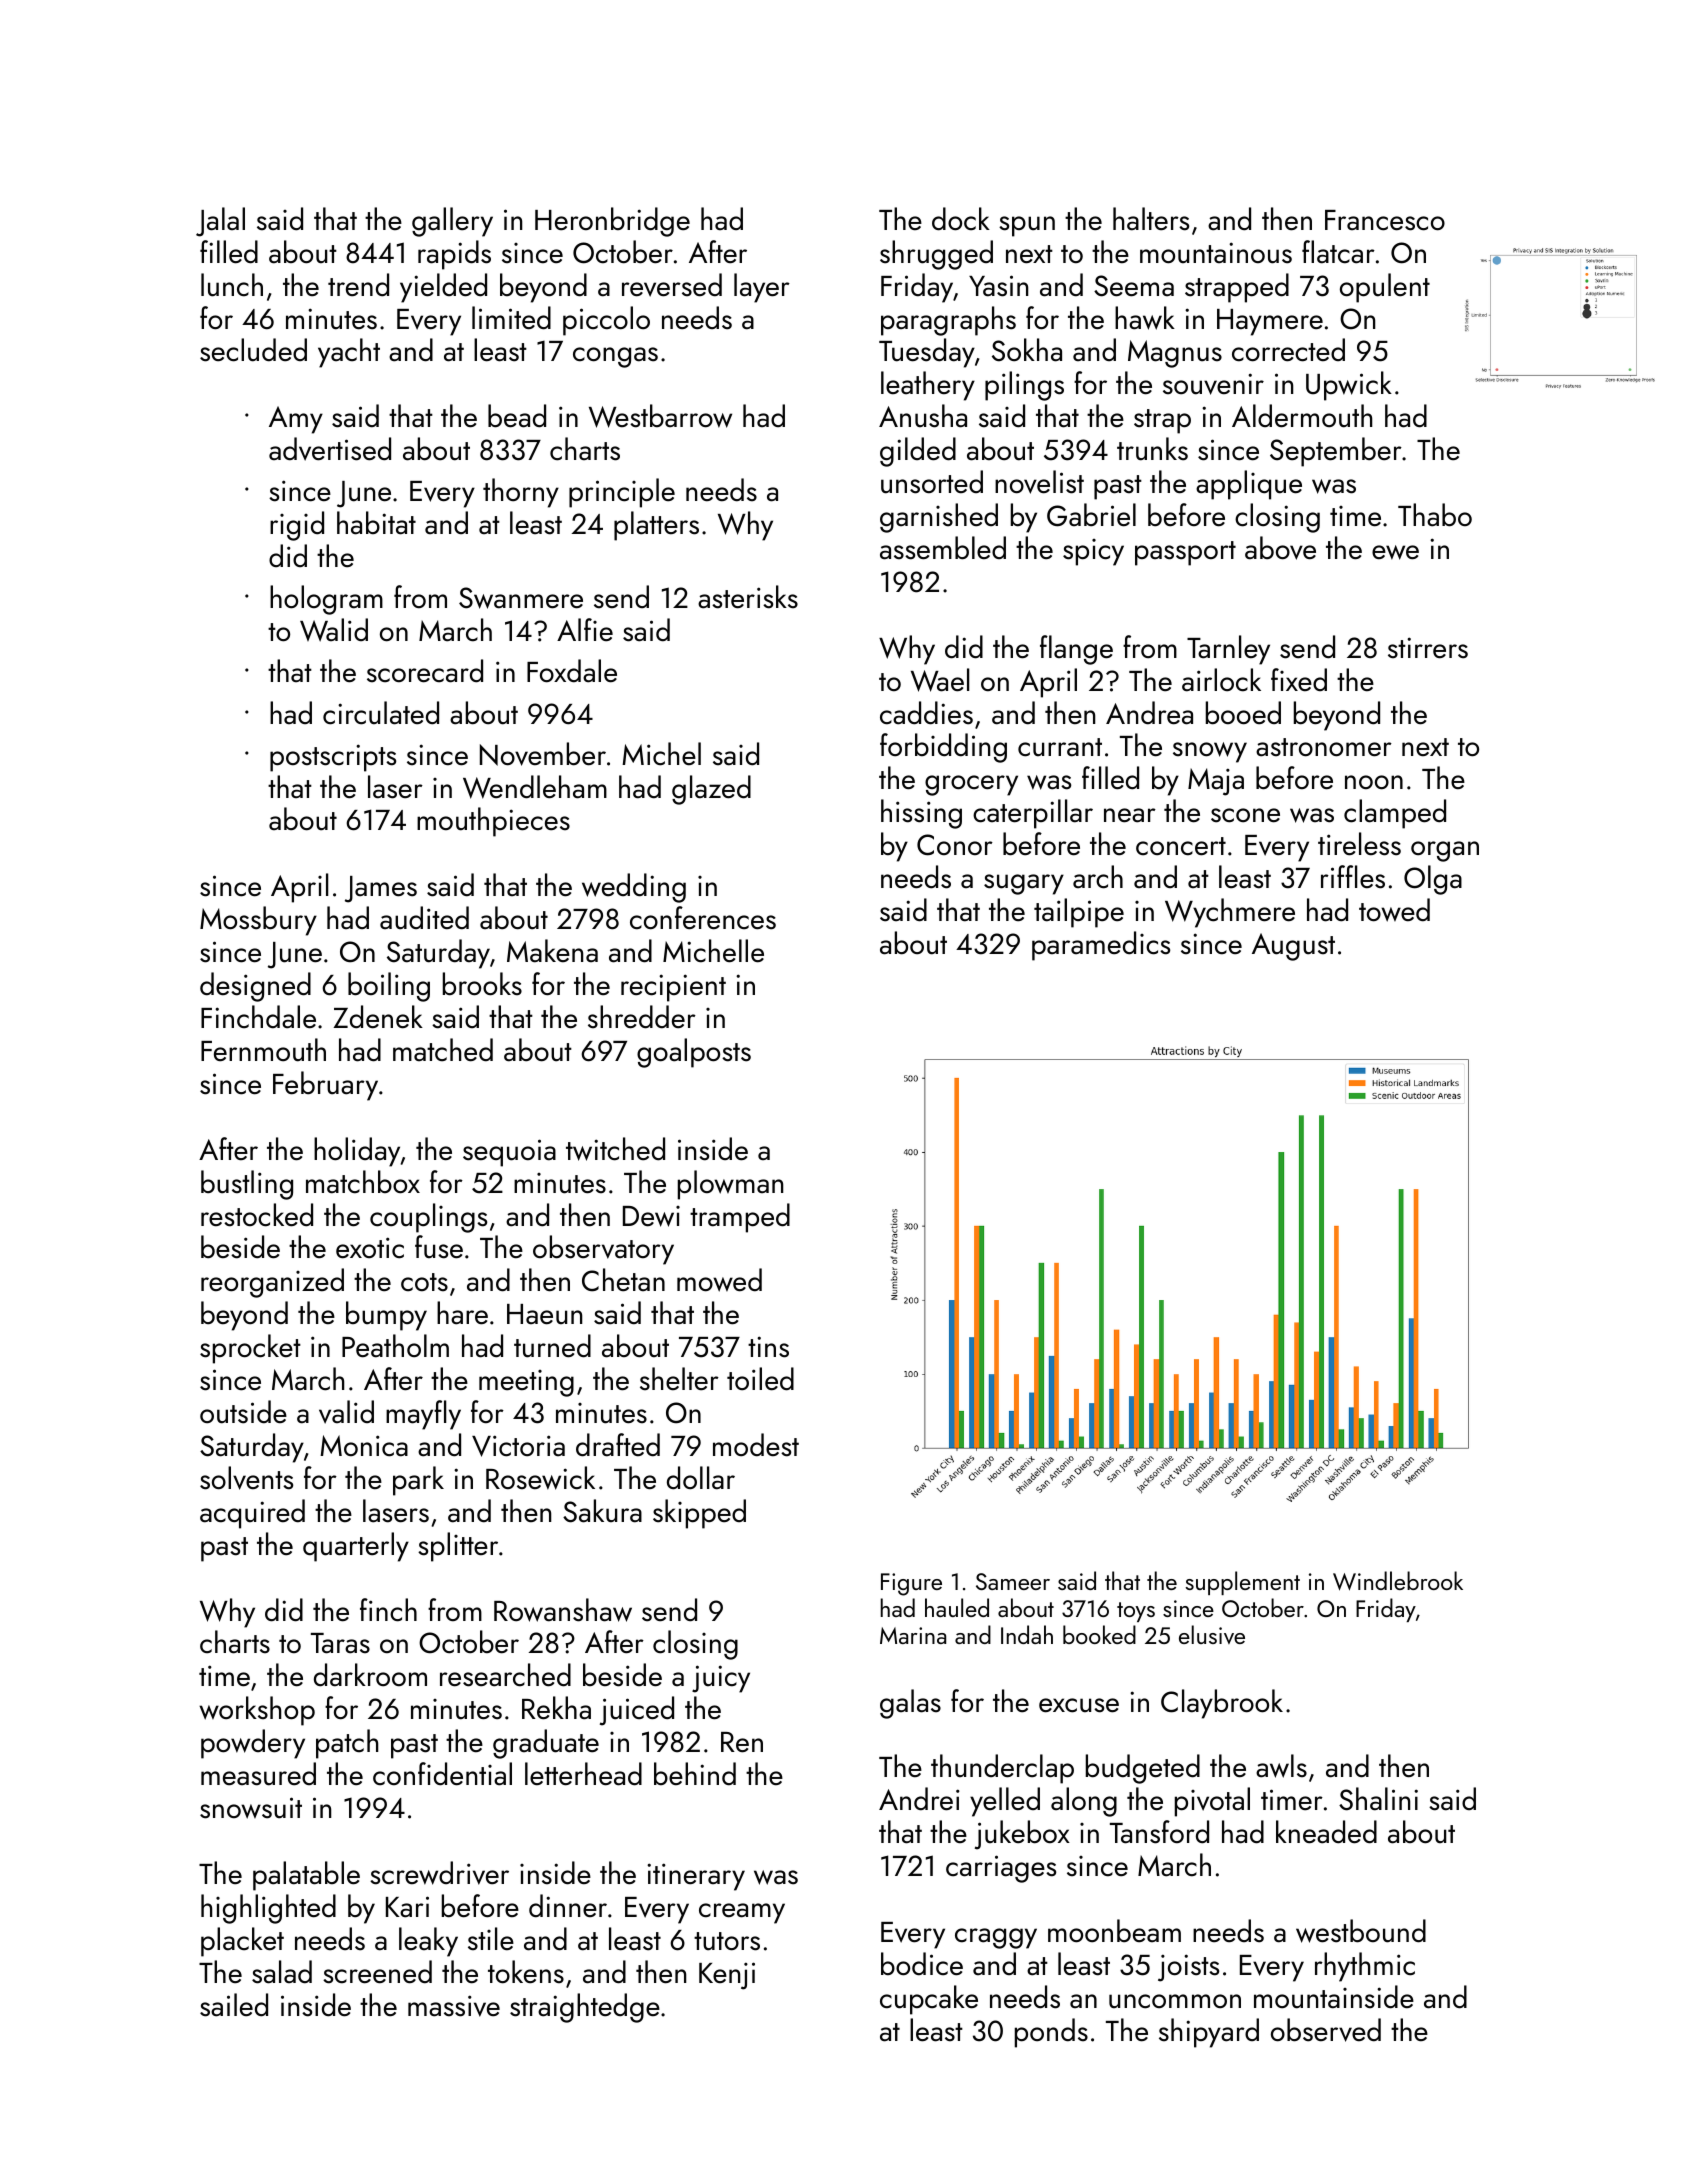 The height and width of the screenshot is (2178, 1683). I want to click on bumpy, so click(386, 1316).
